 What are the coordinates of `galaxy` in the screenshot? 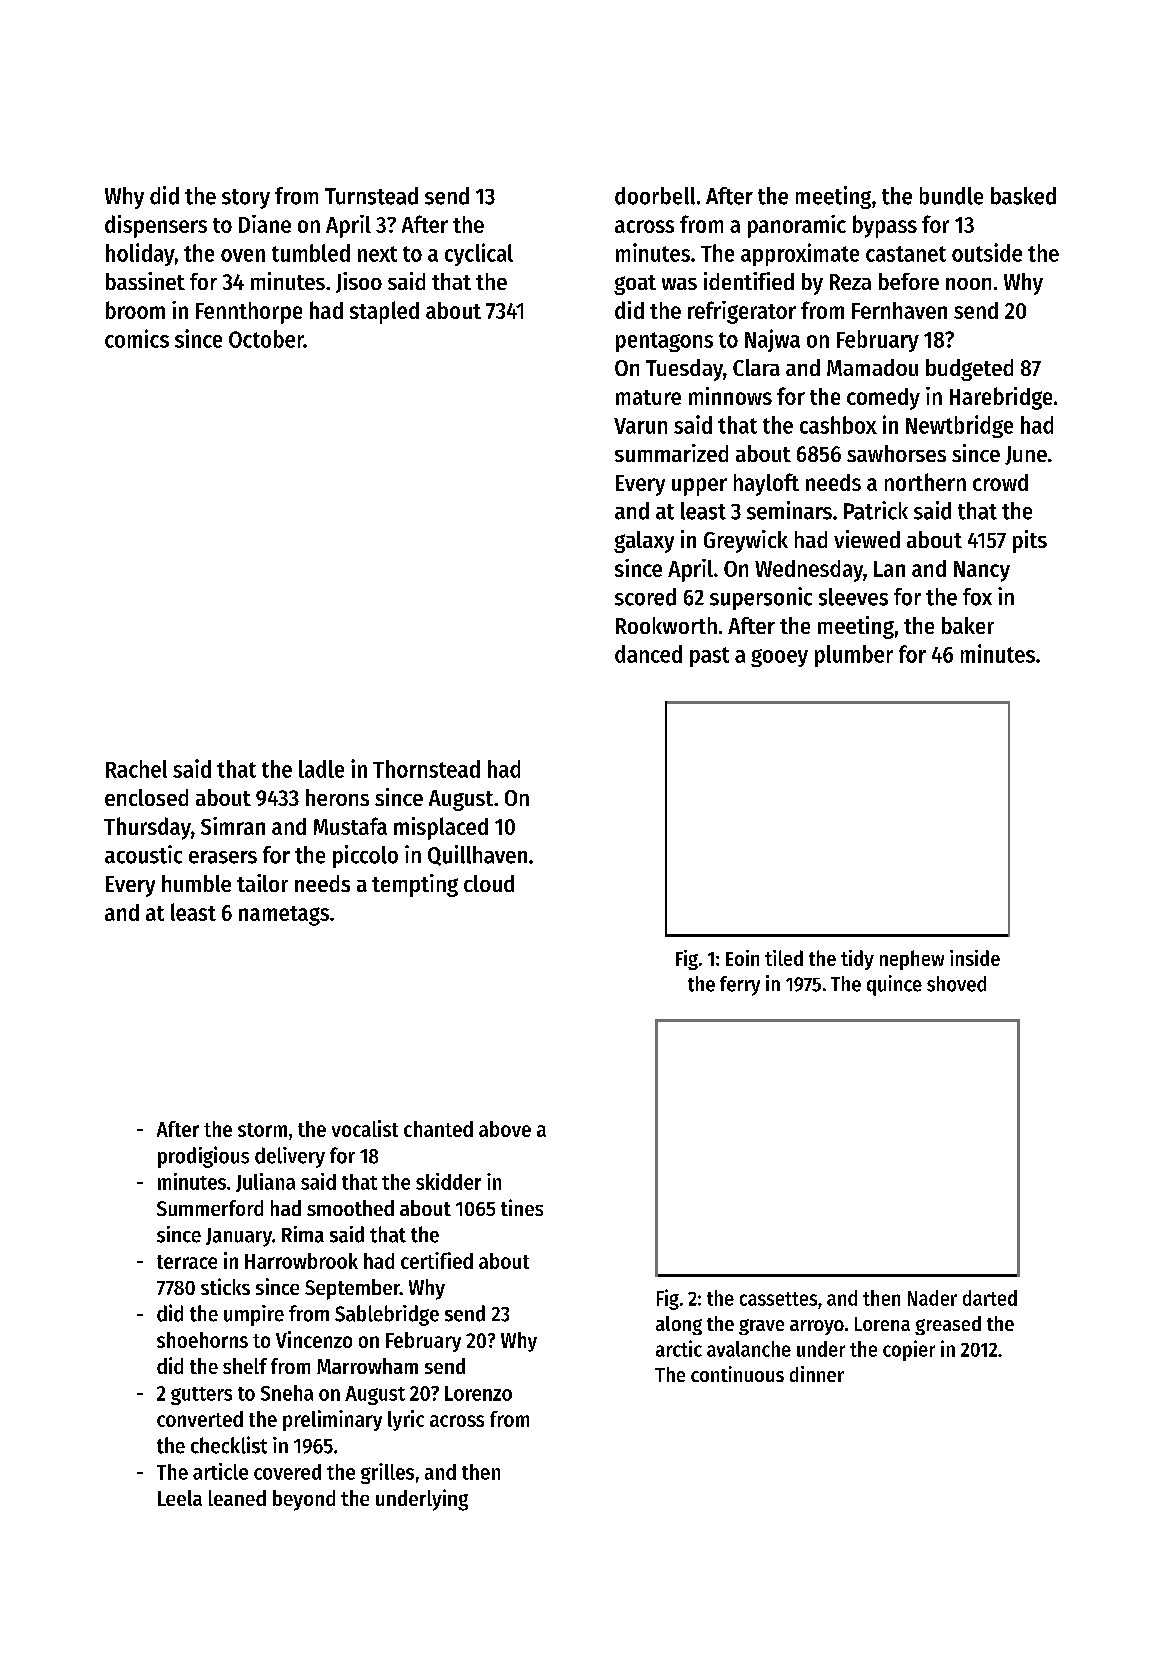 It's located at (644, 542).
